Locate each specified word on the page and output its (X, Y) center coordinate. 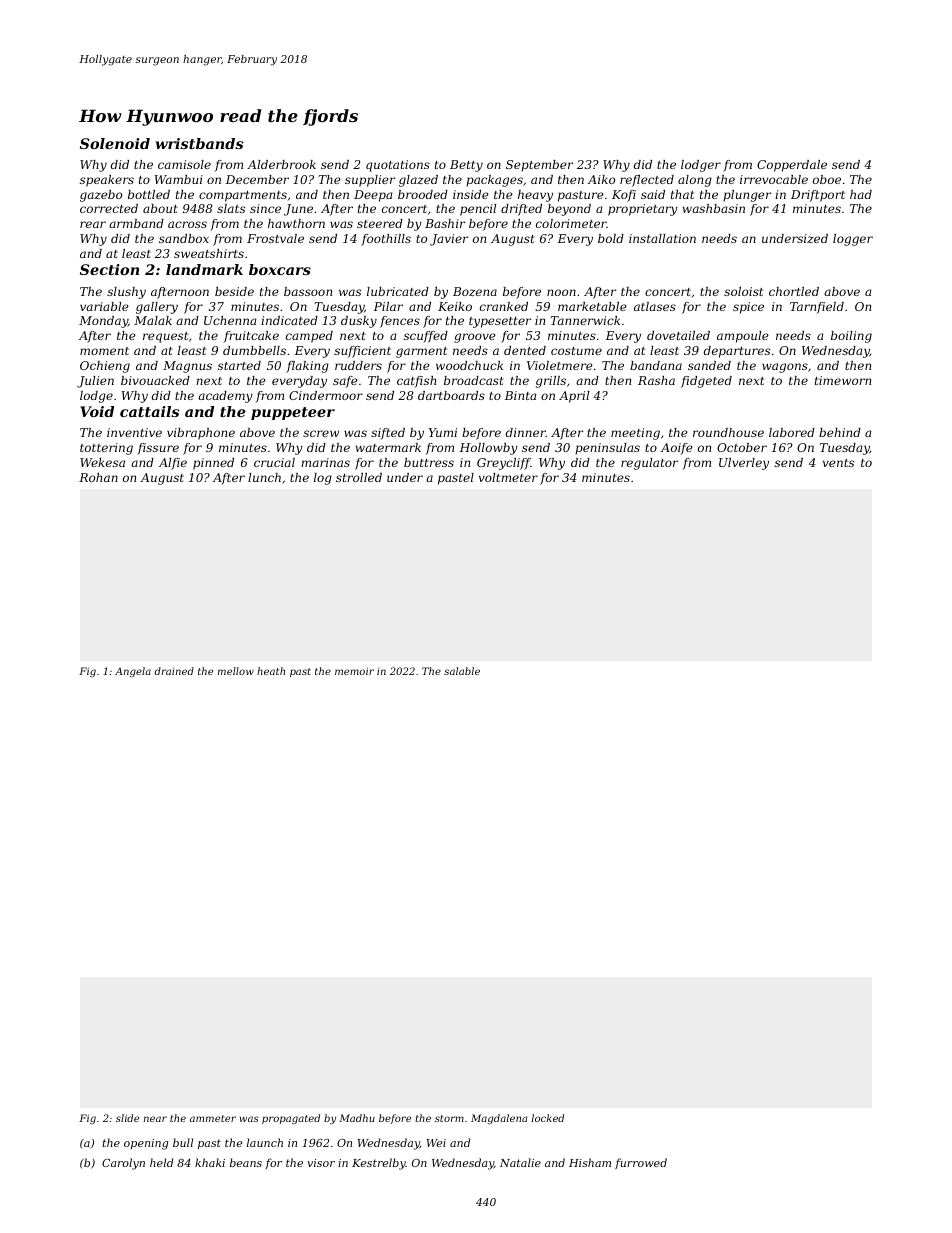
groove (475, 338)
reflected (647, 181)
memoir (354, 671)
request (165, 337)
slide (127, 1118)
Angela (133, 672)
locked (548, 1118)
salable (462, 671)
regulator (649, 464)
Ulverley (744, 464)
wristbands (199, 143)
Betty (466, 166)
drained (174, 671)
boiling (851, 337)
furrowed (641, 1163)
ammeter (213, 1118)
